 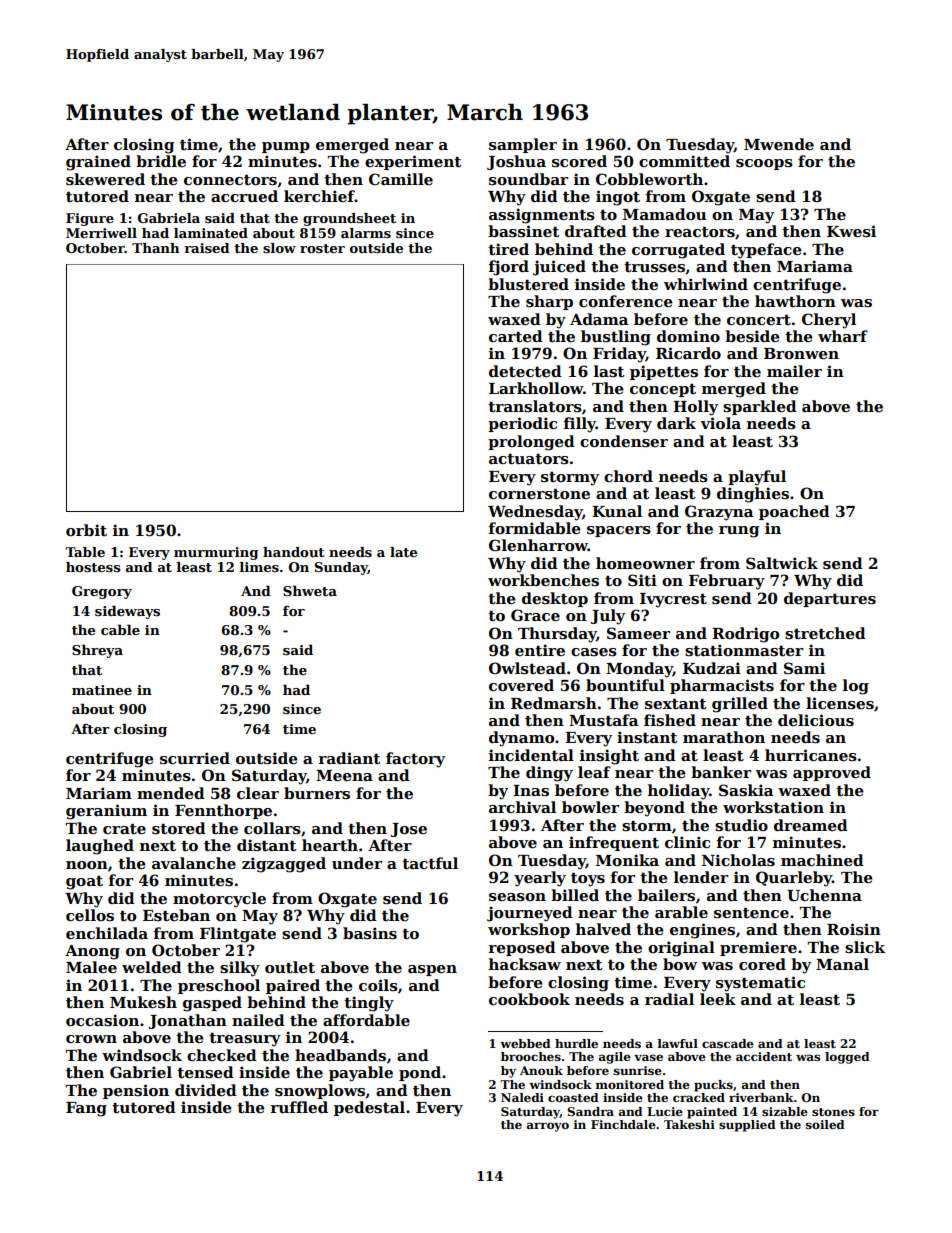 What do you see at coordinates (86, 1109) in the page?
I see `Fang` at bounding box center [86, 1109].
